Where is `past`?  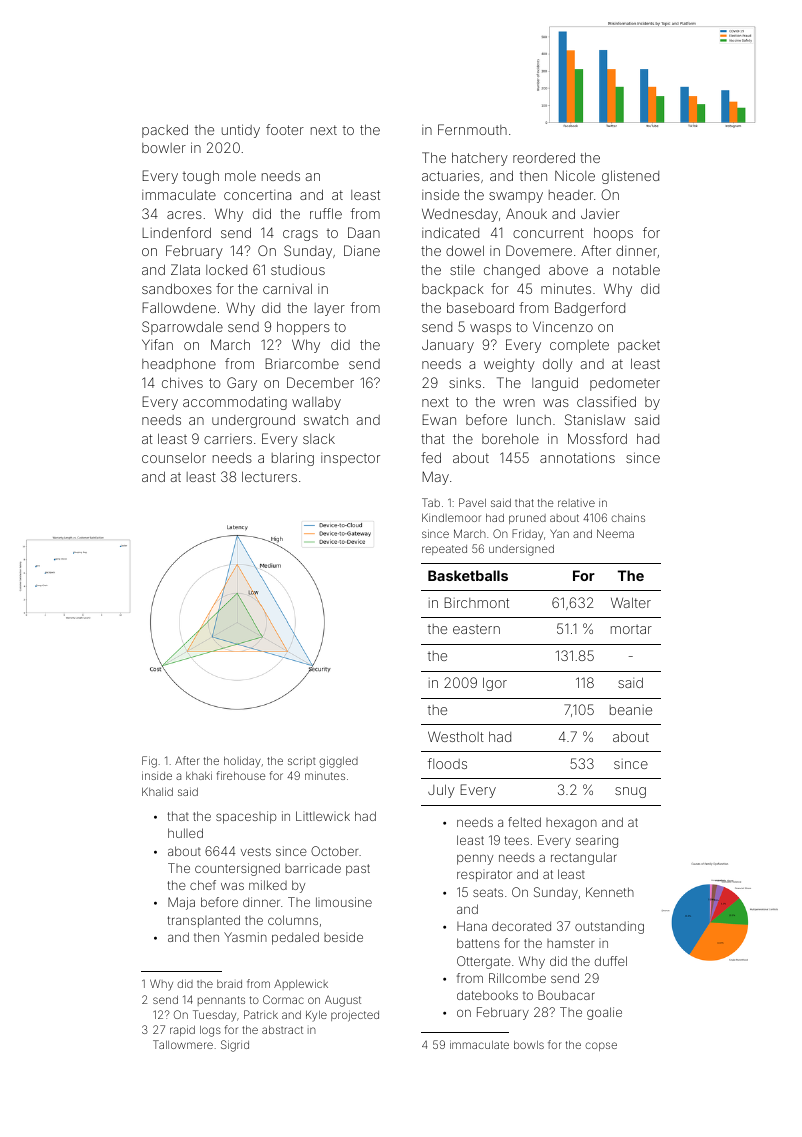
past is located at coordinates (358, 870).
